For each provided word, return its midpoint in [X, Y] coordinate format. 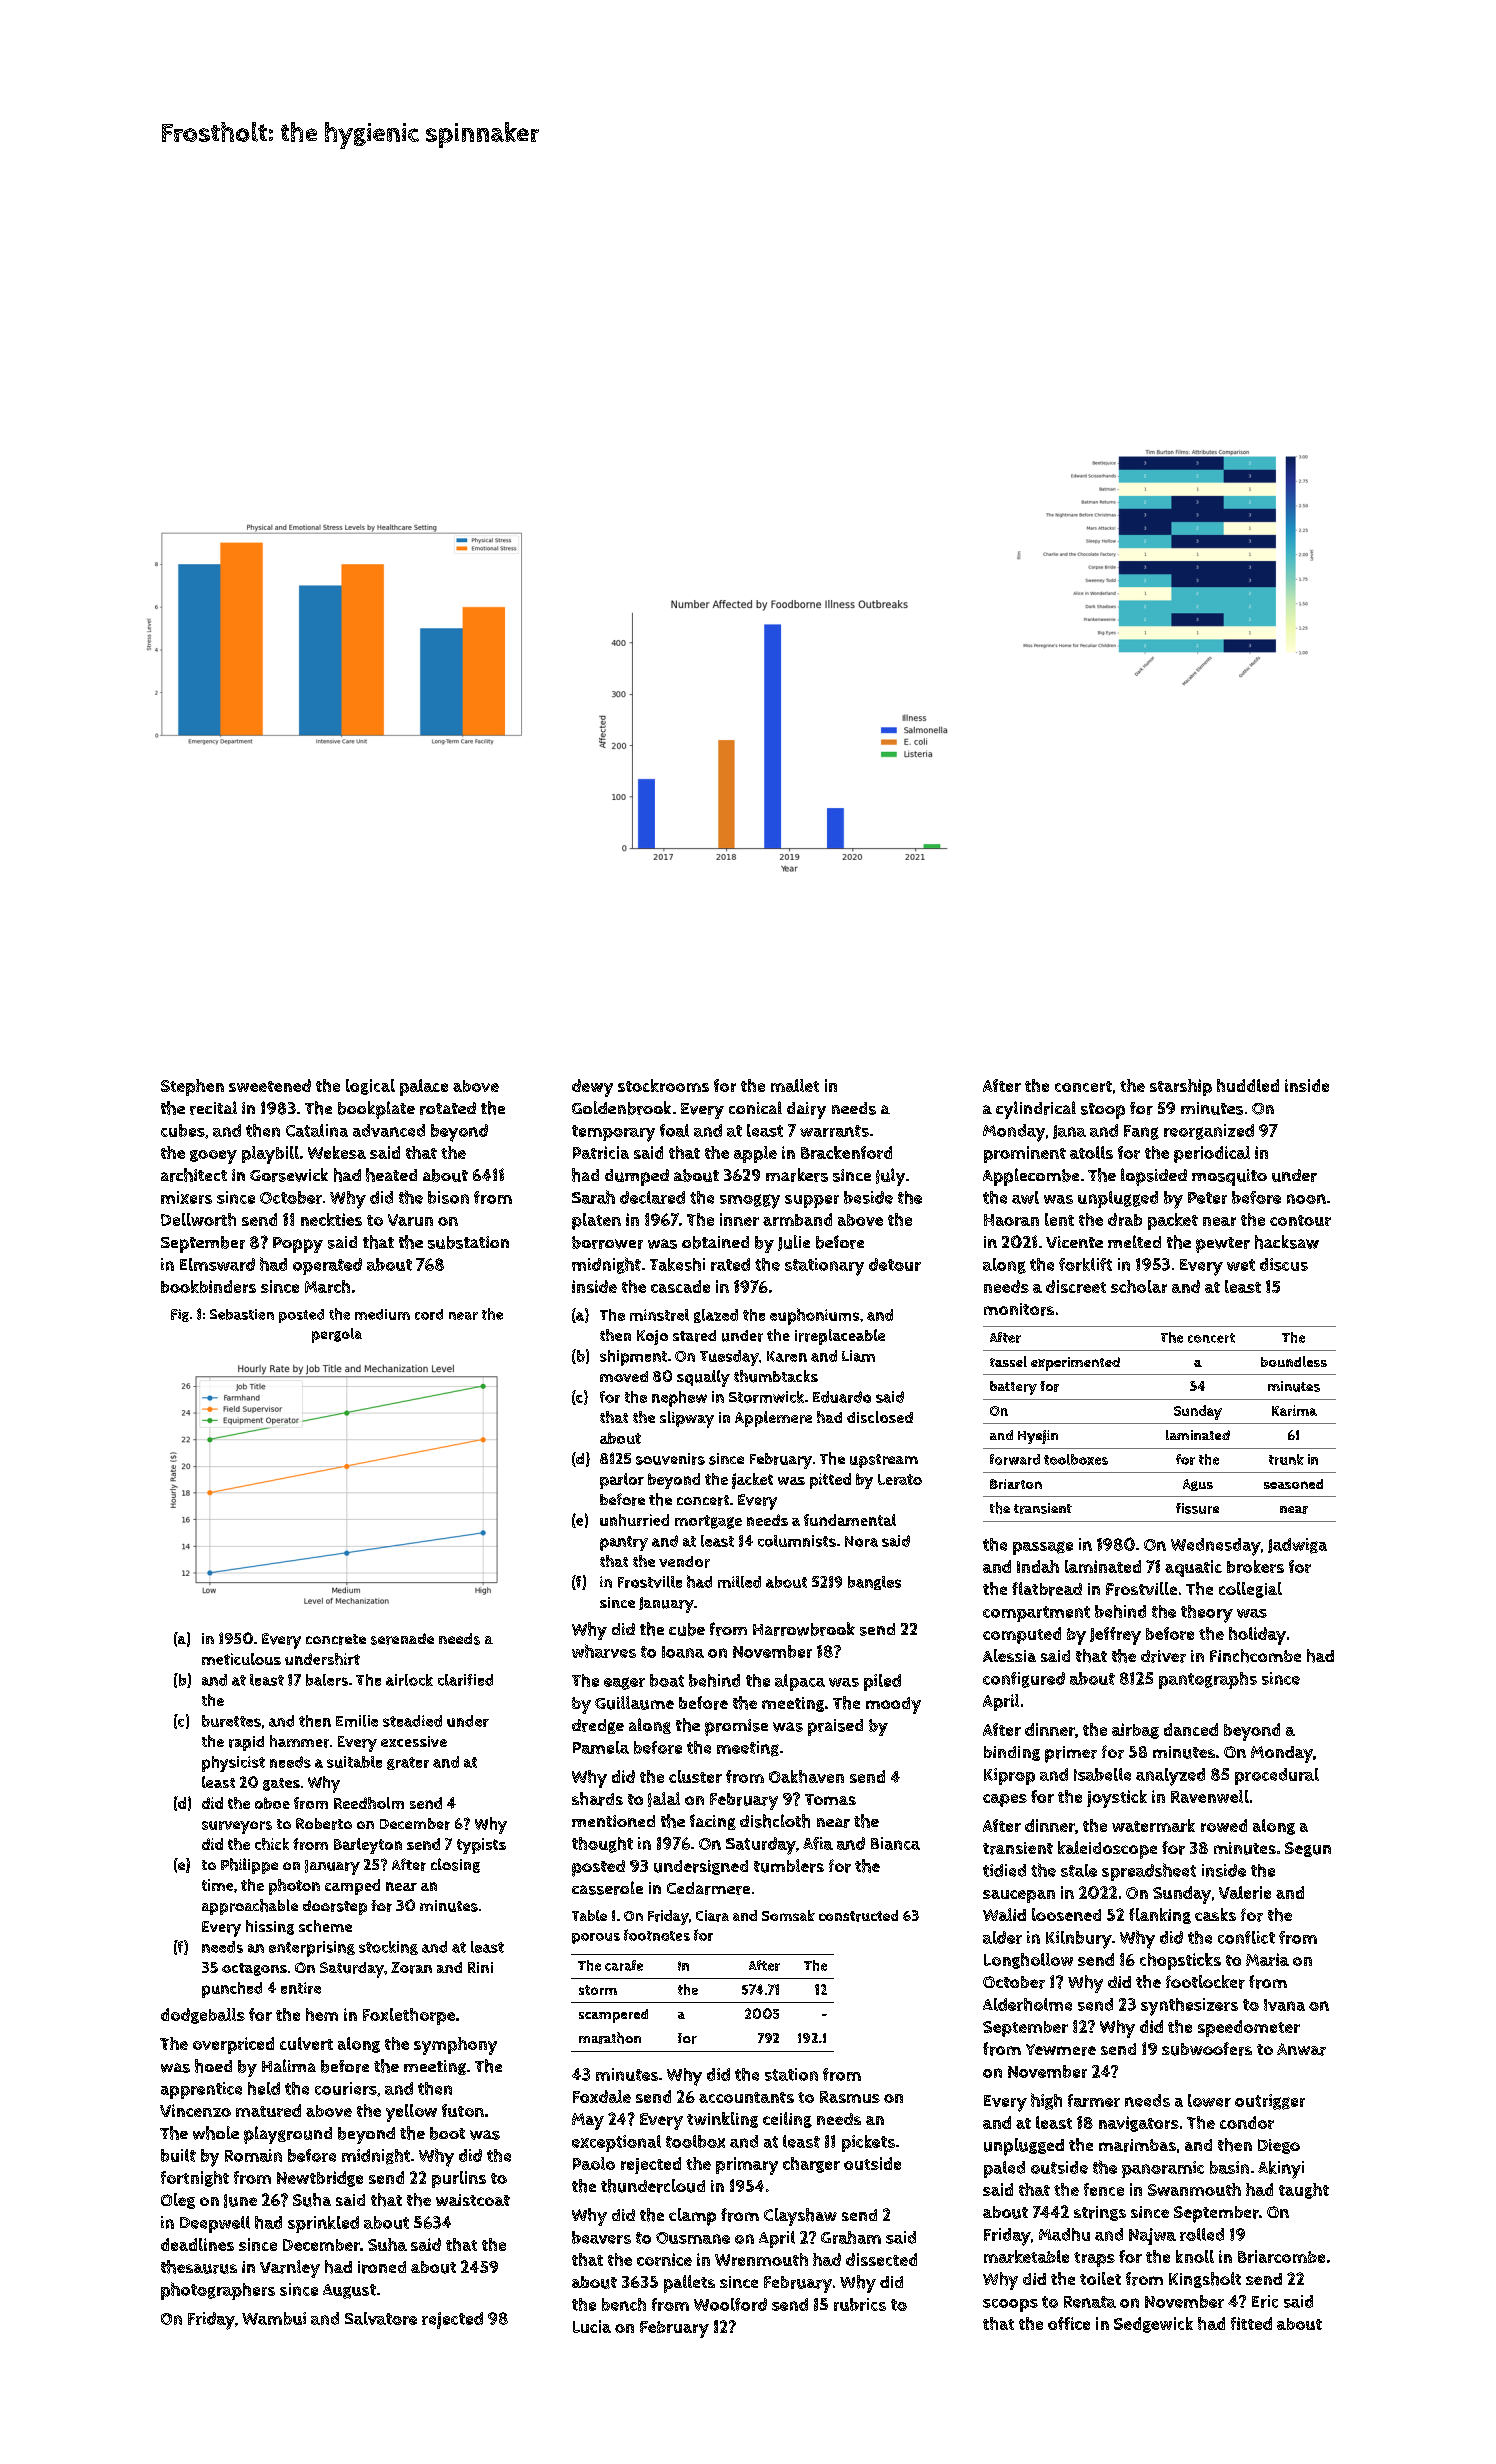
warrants [834, 1131]
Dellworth [198, 1219]
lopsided [1154, 1177]
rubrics [860, 2304]
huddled [1248, 1085]
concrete [336, 1639]
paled [1004, 2169]
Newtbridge [320, 2179]
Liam [858, 1356]
